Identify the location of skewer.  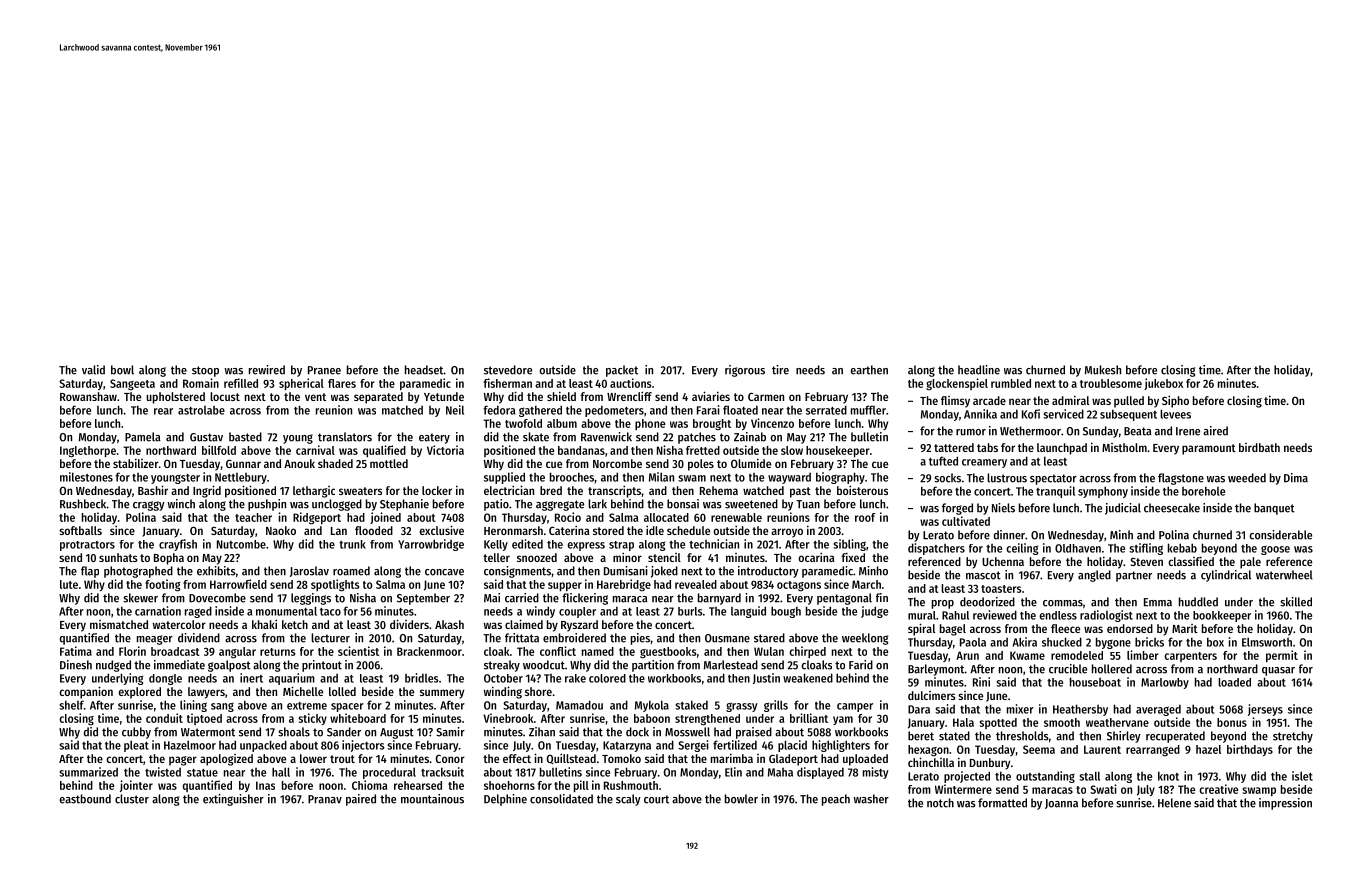
(140, 598).
